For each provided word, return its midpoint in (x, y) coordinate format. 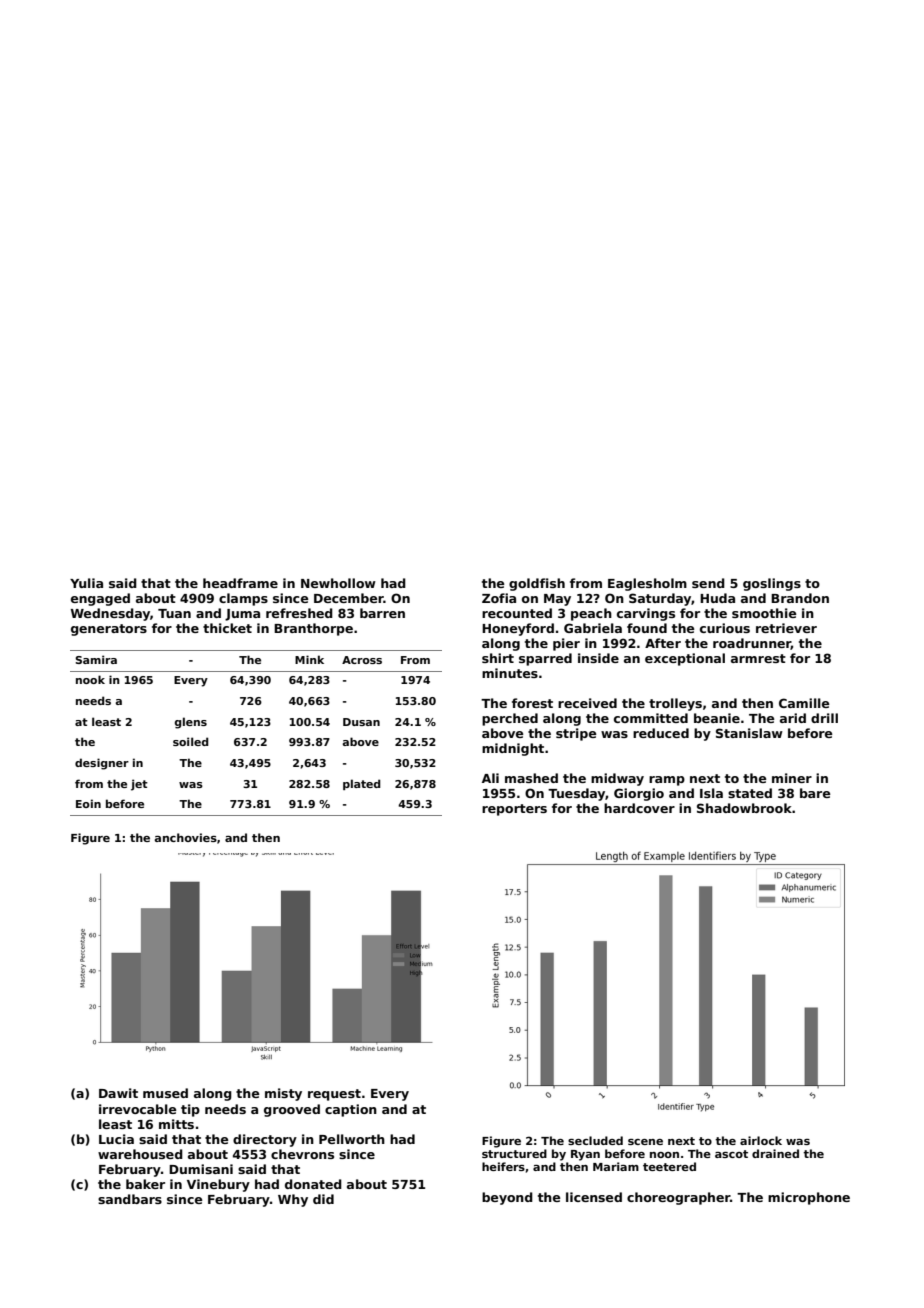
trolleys (675, 704)
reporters (514, 810)
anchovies (186, 837)
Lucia (116, 1139)
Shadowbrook (744, 808)
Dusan (361, 722)
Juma (242, 615)
